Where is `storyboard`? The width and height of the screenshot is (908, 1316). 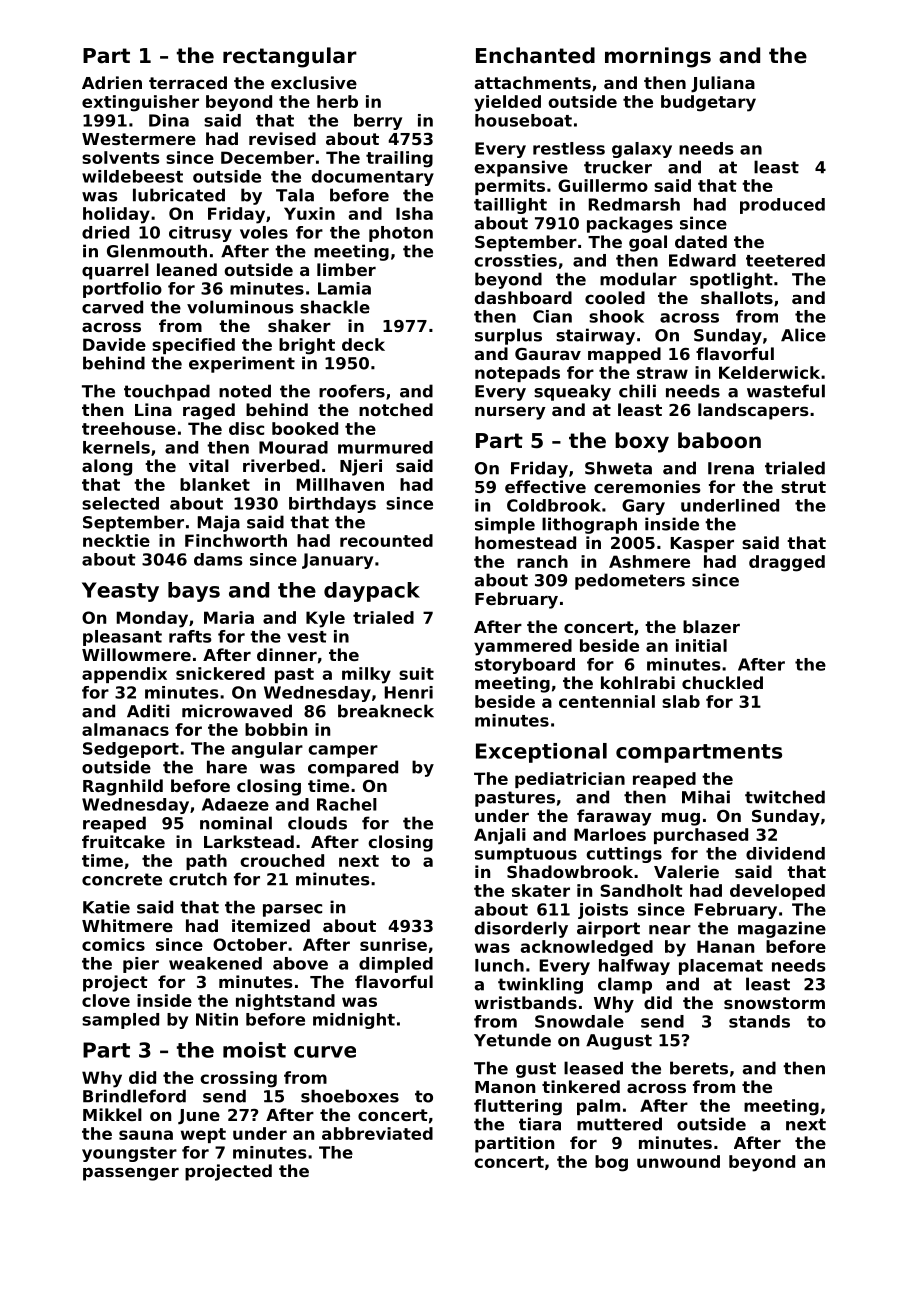
storyboard is located at coordinates (525, 666).
